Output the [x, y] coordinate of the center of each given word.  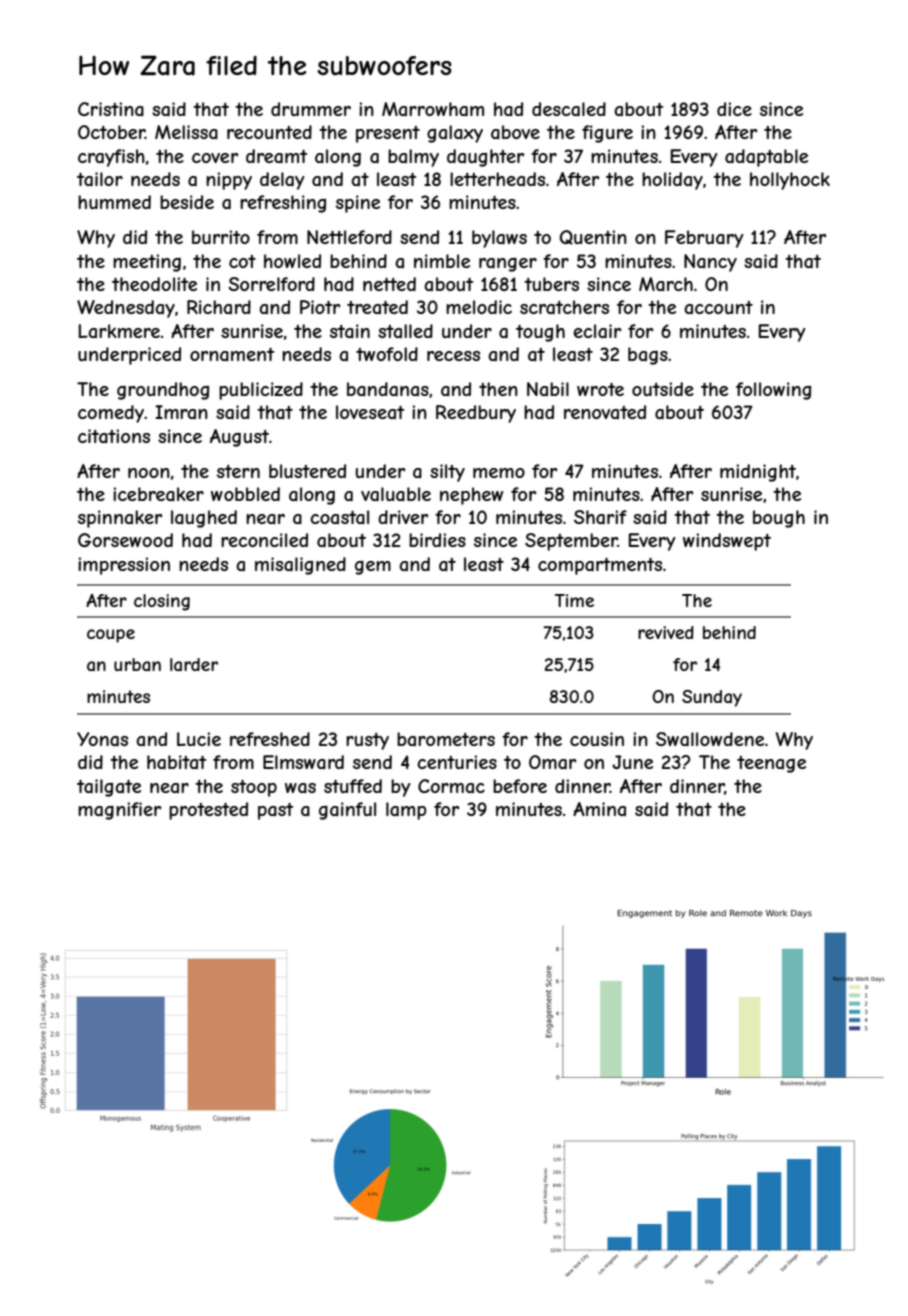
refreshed [270, 739]
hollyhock [790, 181]
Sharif [600, 517]
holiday [672, 181]
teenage [771, 764]
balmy [413, 158]
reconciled [264, 540]
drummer [311, 109]
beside [187, 202]
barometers [446, 739]
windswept [727, 542]
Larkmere [119, 331]
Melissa [186, 132]
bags [648, 356]
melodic [479, 307]
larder [194, 664]
